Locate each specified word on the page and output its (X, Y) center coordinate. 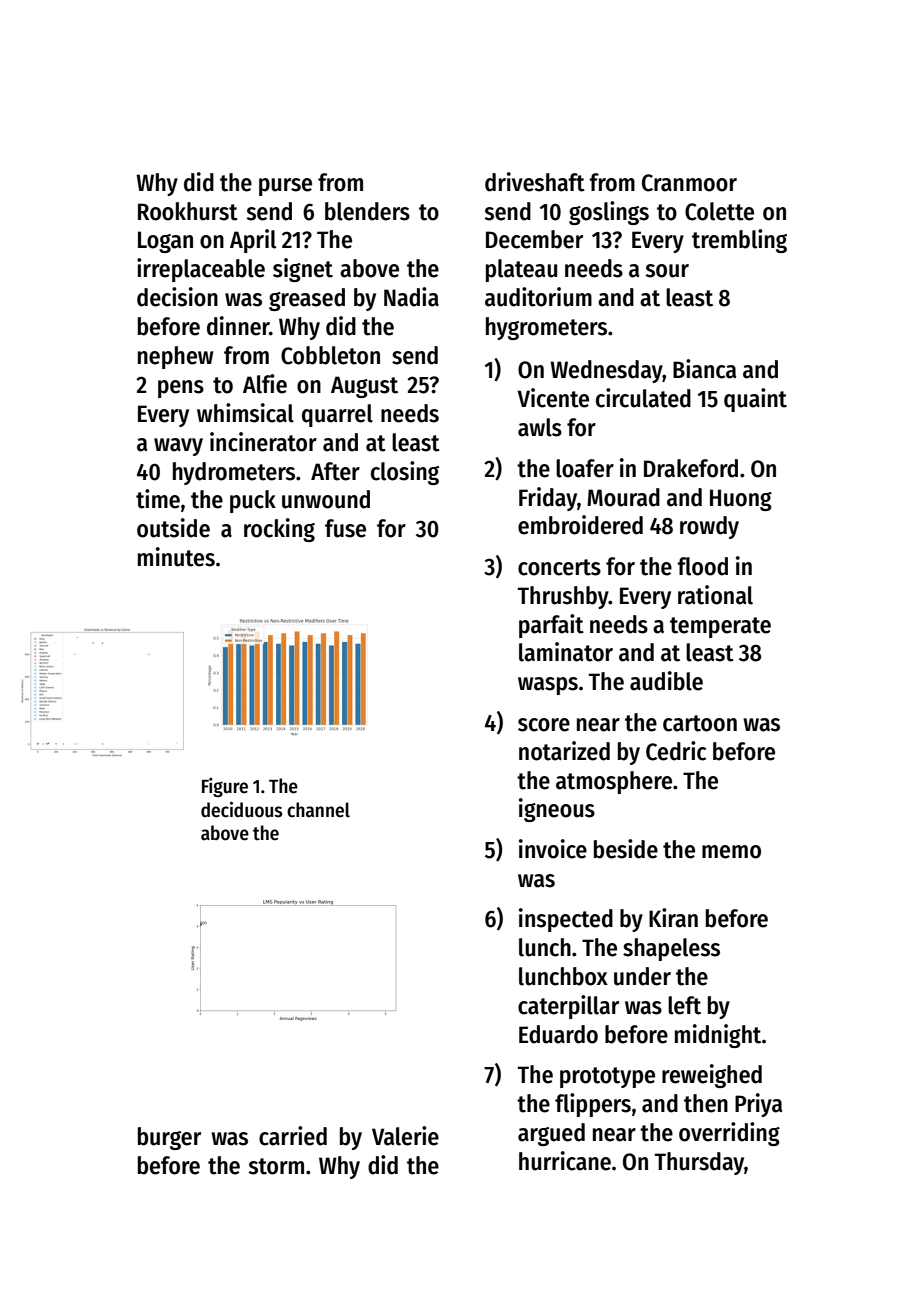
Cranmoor (689, 183)
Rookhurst (188, 211)
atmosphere (614, 782)
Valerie (405, 1136)
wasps (548, 686)
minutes (176, 557)
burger (169, 1138)
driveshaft (535, 182)
